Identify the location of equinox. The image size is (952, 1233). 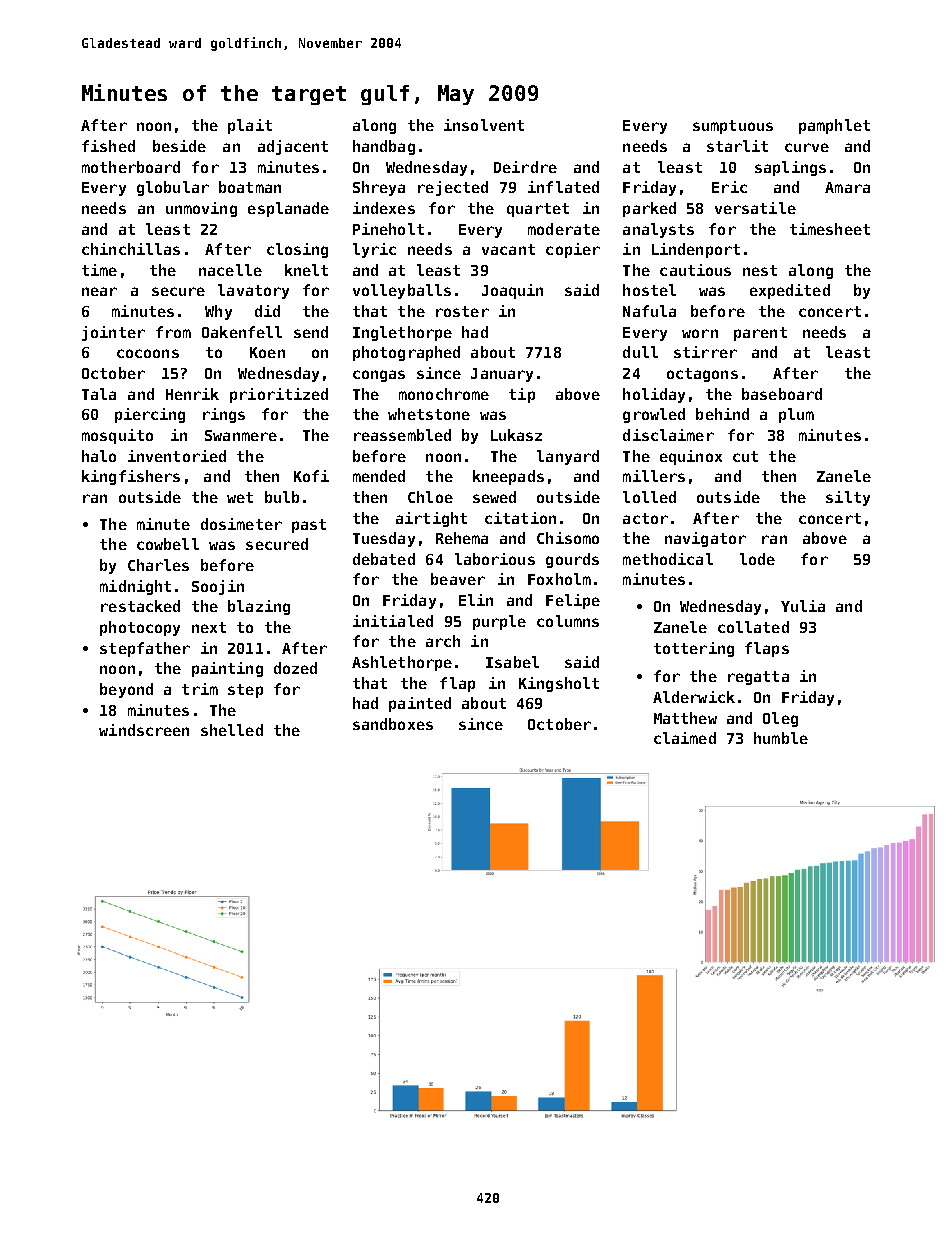
(691, 457).
